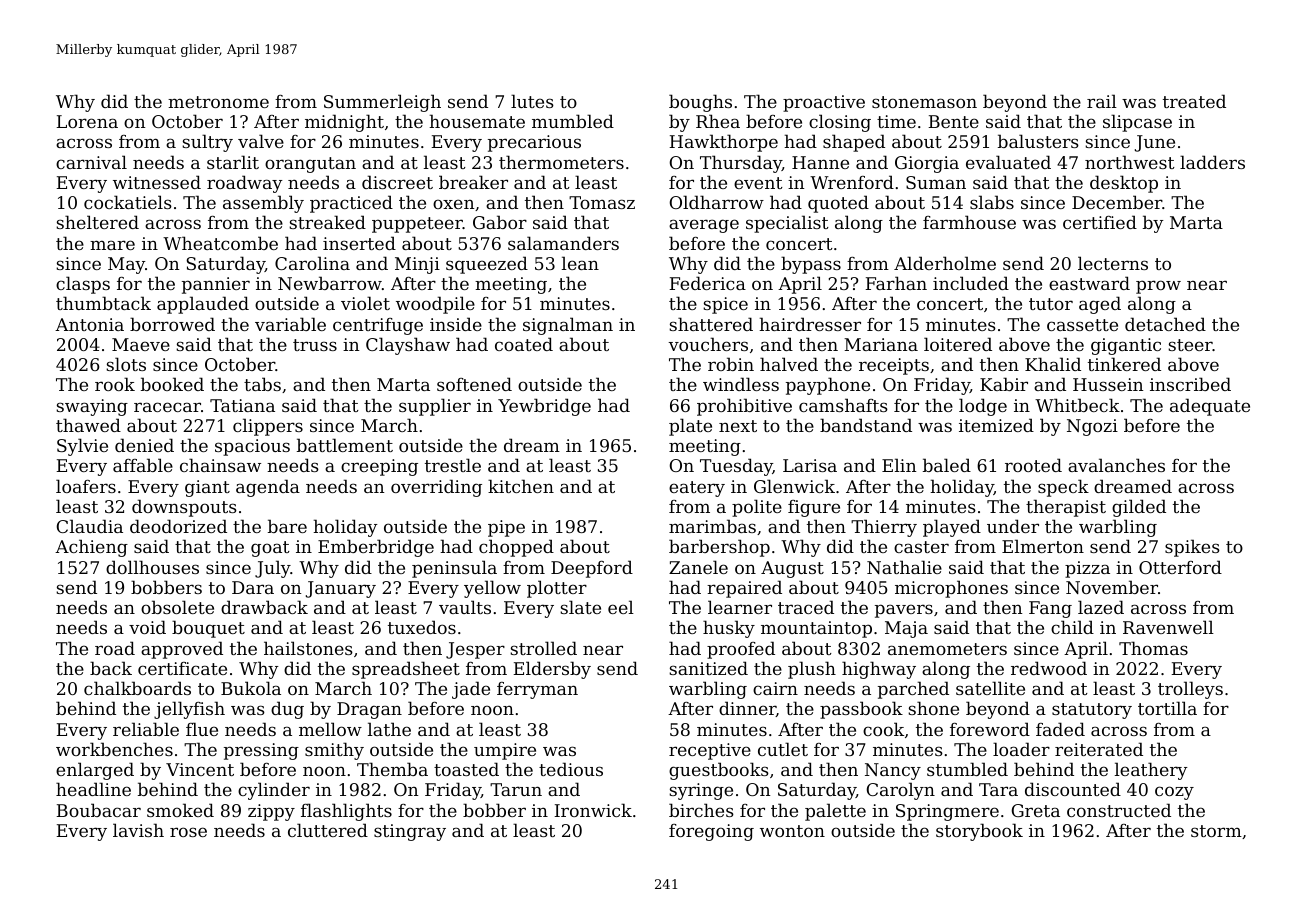 The image size is (1308, 924). What do you see at coordinates (87, 121) in the page?
I see `Lorena` at bounding box center [87, 121].
